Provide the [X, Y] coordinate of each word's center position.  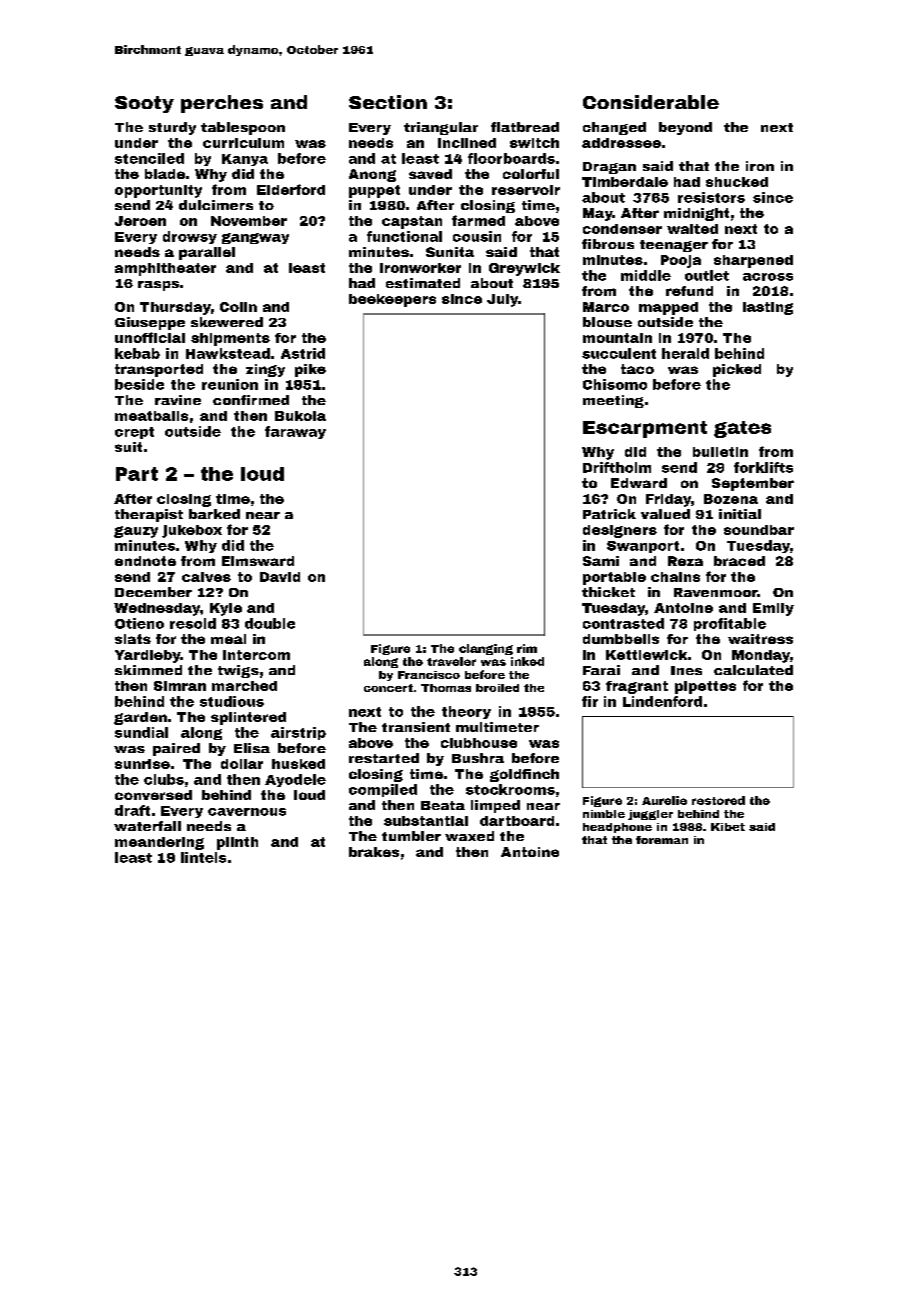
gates [742, 429]
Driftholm [617, 467]
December [153, 592]
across [768, 277]
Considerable [651, 102]
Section [388, 102]
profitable [730, 624]
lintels [203, 857]
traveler [451, 661]
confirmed [251, 400]
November [249, 221]
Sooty [144, 104]
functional [404, 236]
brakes [374, 852]
